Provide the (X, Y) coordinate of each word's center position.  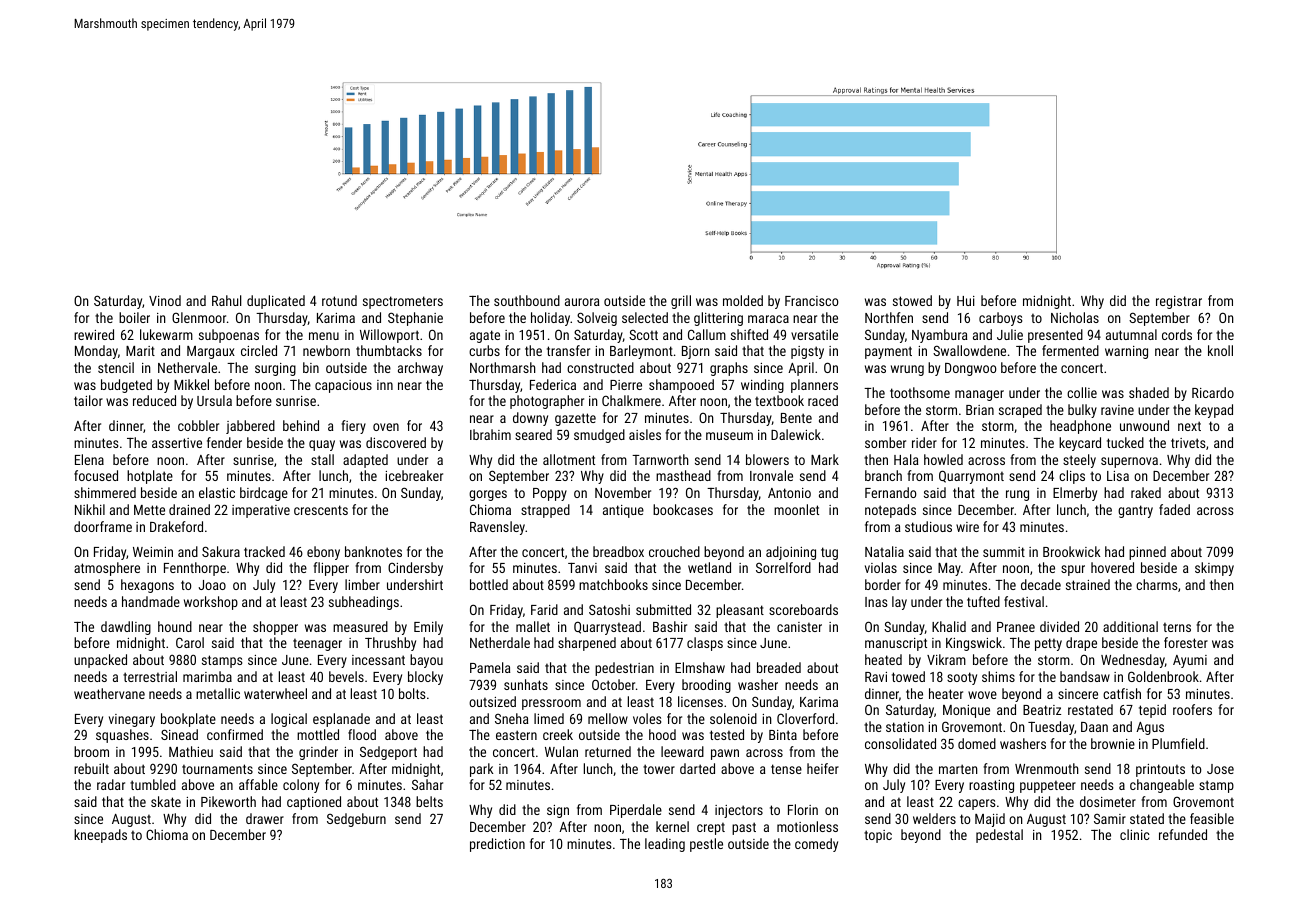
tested (727, 734)
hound (175, 626)
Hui (966, 301)
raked (1146, 492)
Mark (825, 459)
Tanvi (582, 567)
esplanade (341, 720)
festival (1024, 601)
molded (743, 300)
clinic (1135, 834)
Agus (1150, 728)
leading (665, 845)
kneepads (100, 836)
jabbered (250, 427)
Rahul (227, 300)
